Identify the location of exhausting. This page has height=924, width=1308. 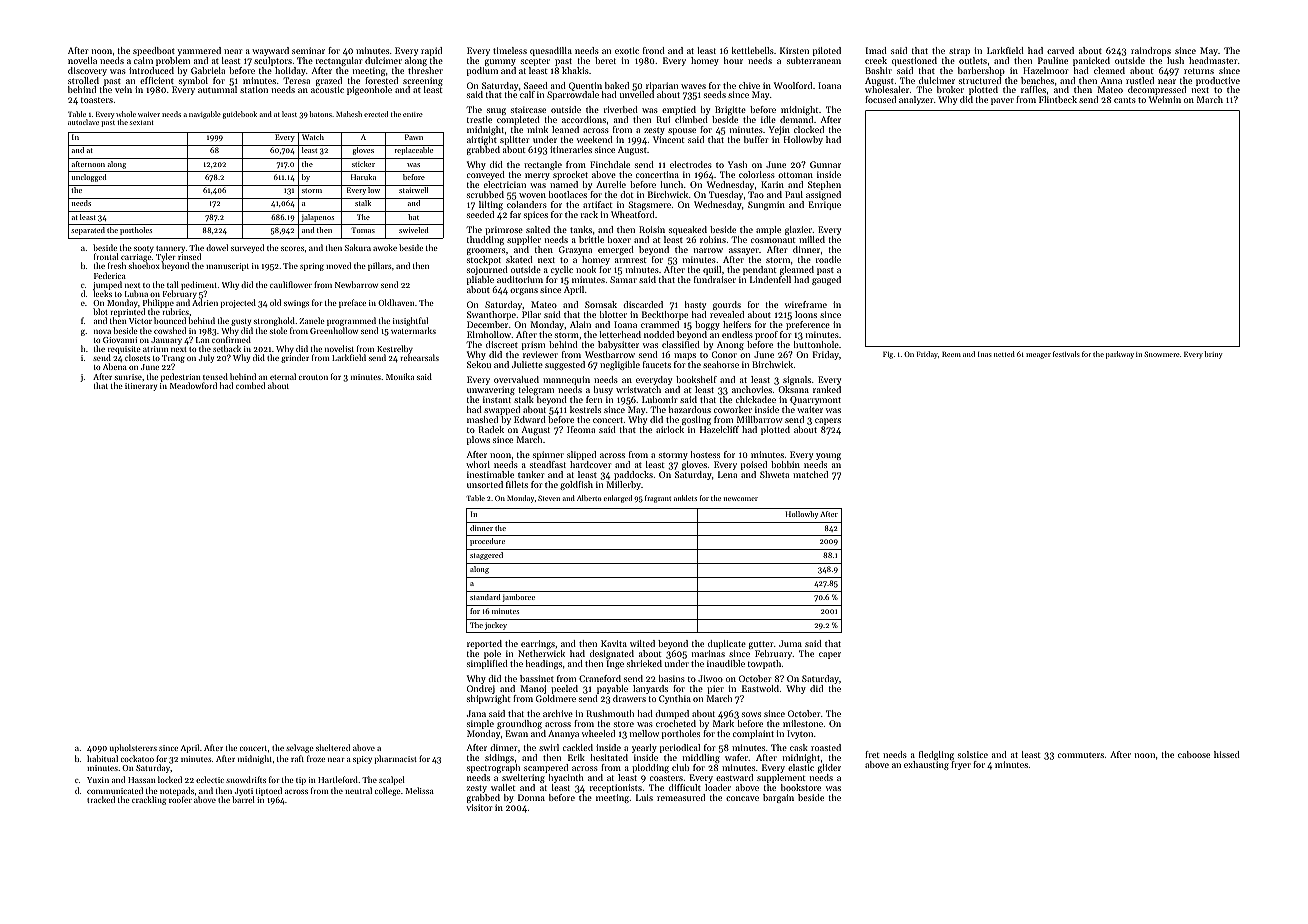
(926, 765).
